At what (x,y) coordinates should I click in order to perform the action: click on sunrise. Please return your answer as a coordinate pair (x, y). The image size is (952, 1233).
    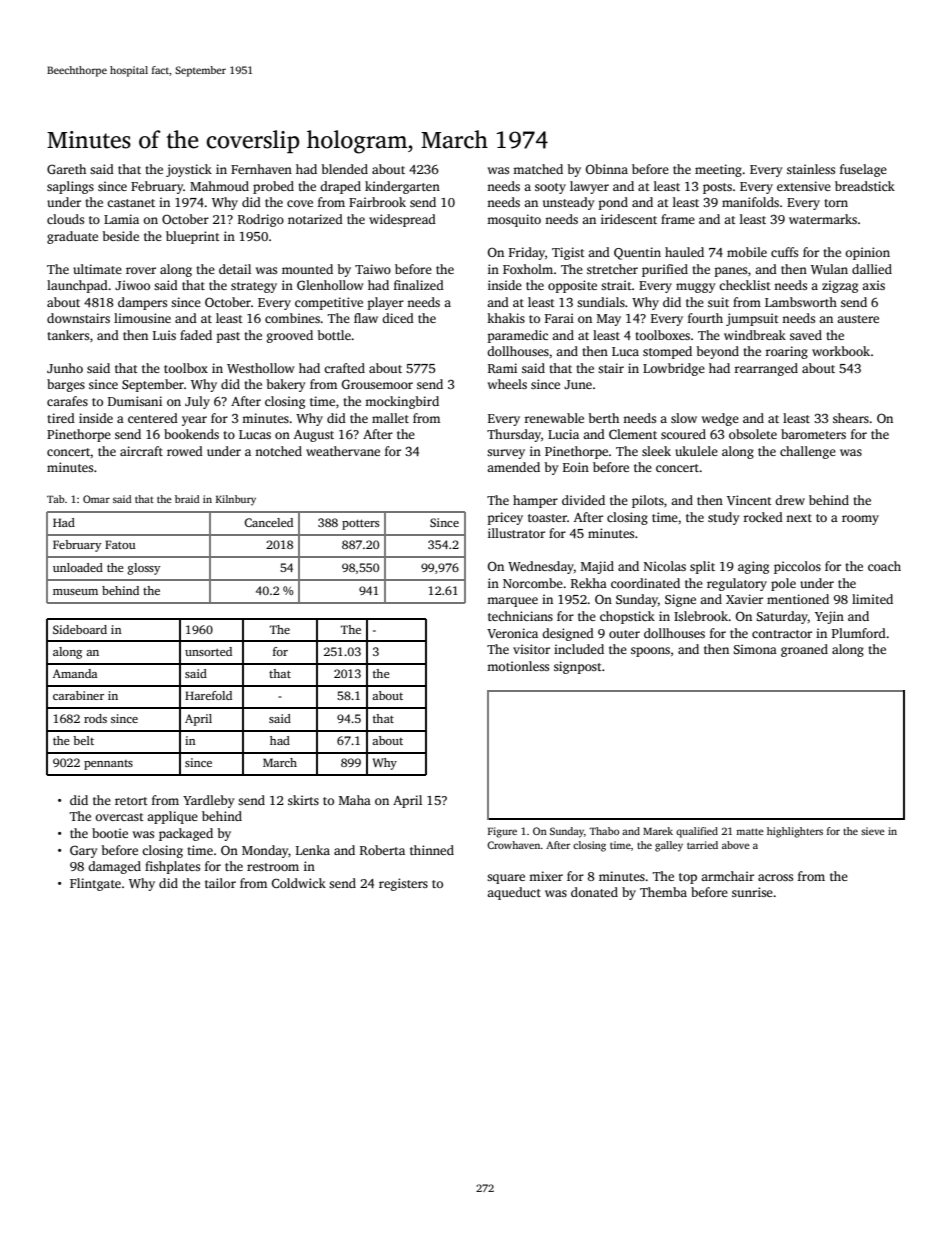
    Looking at the image, I should click on (752, 892).
